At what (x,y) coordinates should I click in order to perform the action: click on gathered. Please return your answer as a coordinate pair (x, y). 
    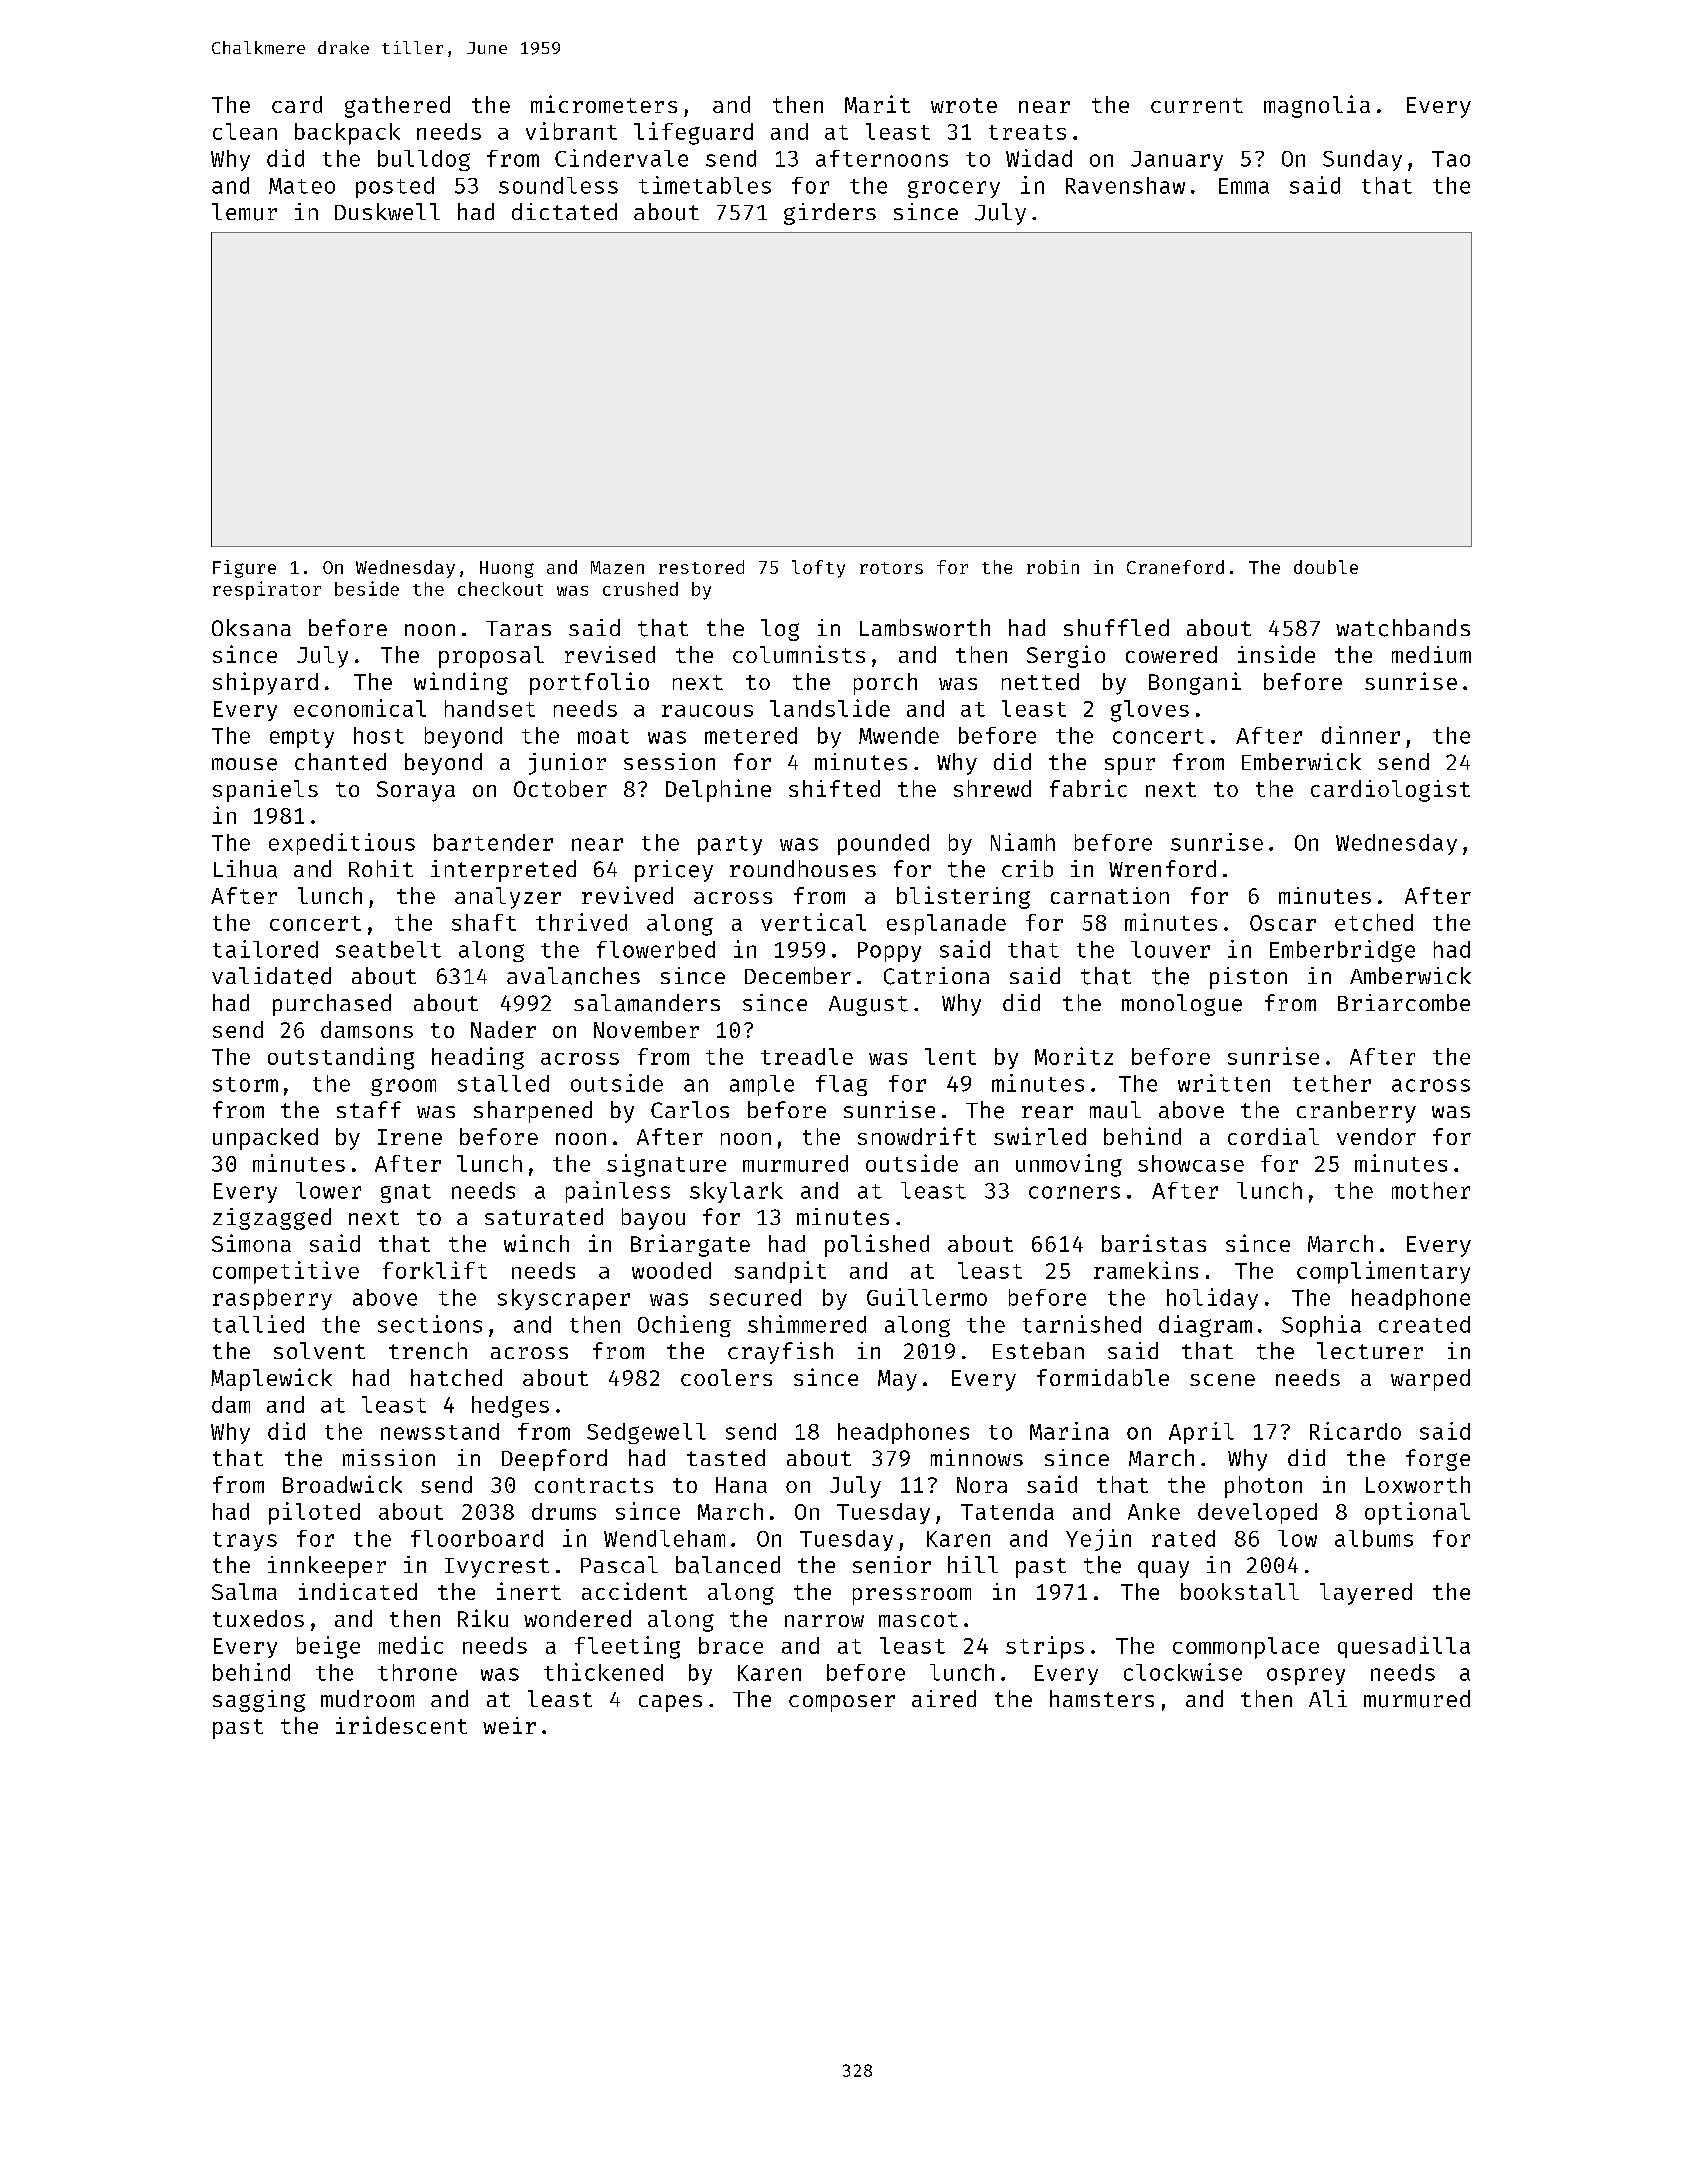
    Looking at the image, I should click on (397, 107).
